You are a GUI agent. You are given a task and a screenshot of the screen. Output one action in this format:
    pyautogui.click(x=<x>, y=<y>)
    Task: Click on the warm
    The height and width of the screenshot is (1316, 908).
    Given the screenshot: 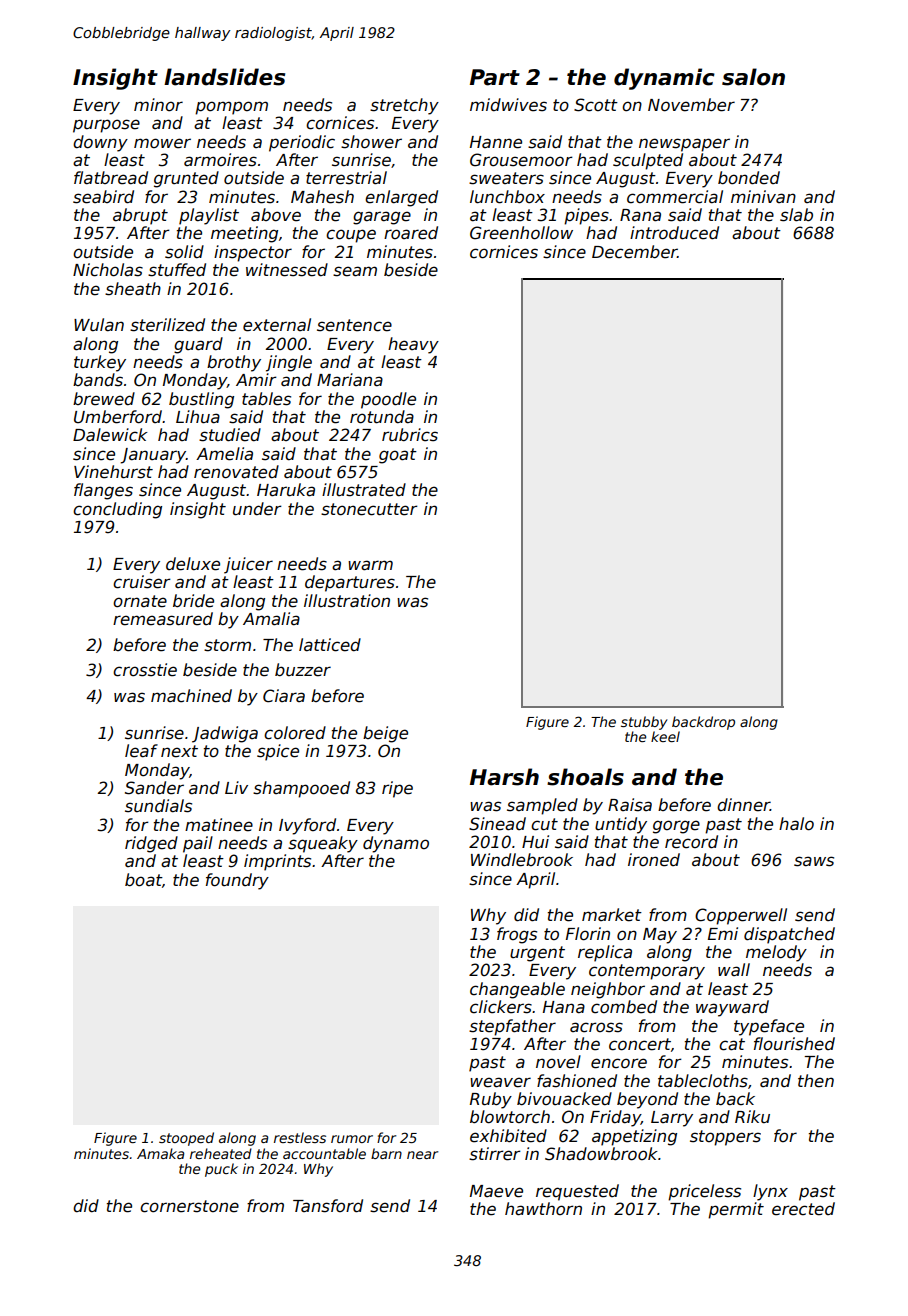 What is the action you would take?
    pyautogui.click(x=370, y=565)
